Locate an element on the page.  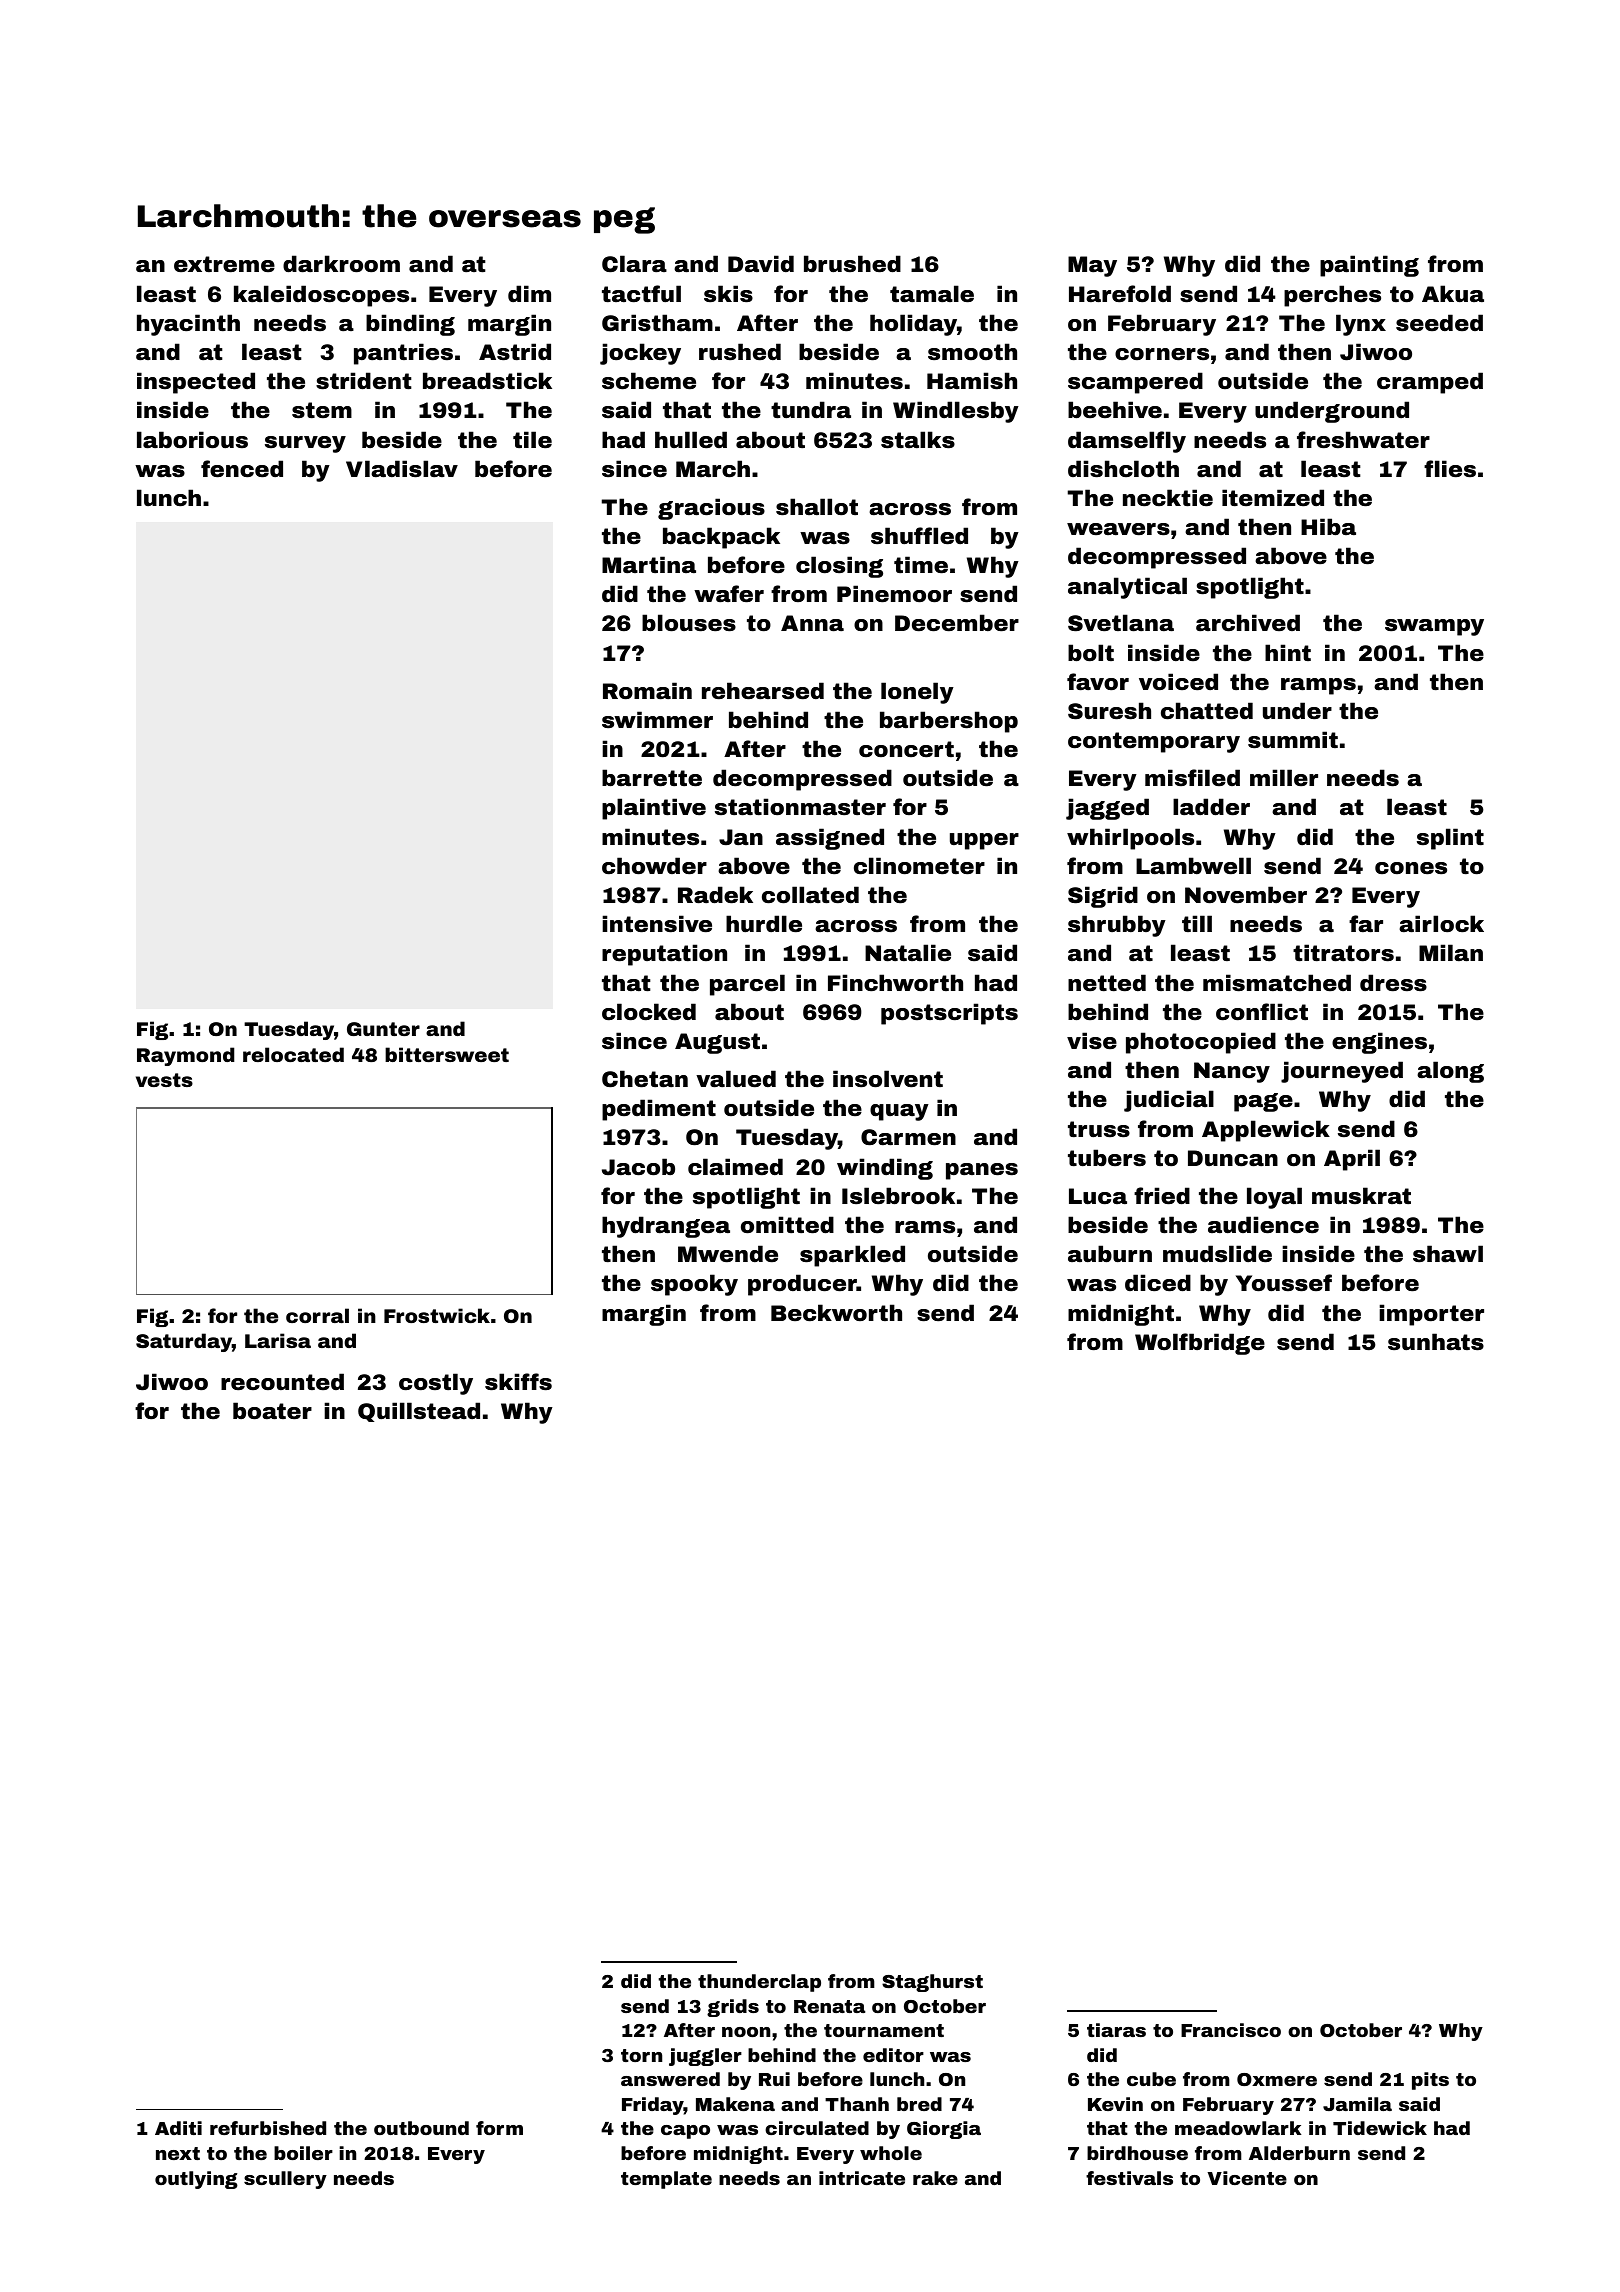
Francisco is located at coordinates (1231, 2030).
